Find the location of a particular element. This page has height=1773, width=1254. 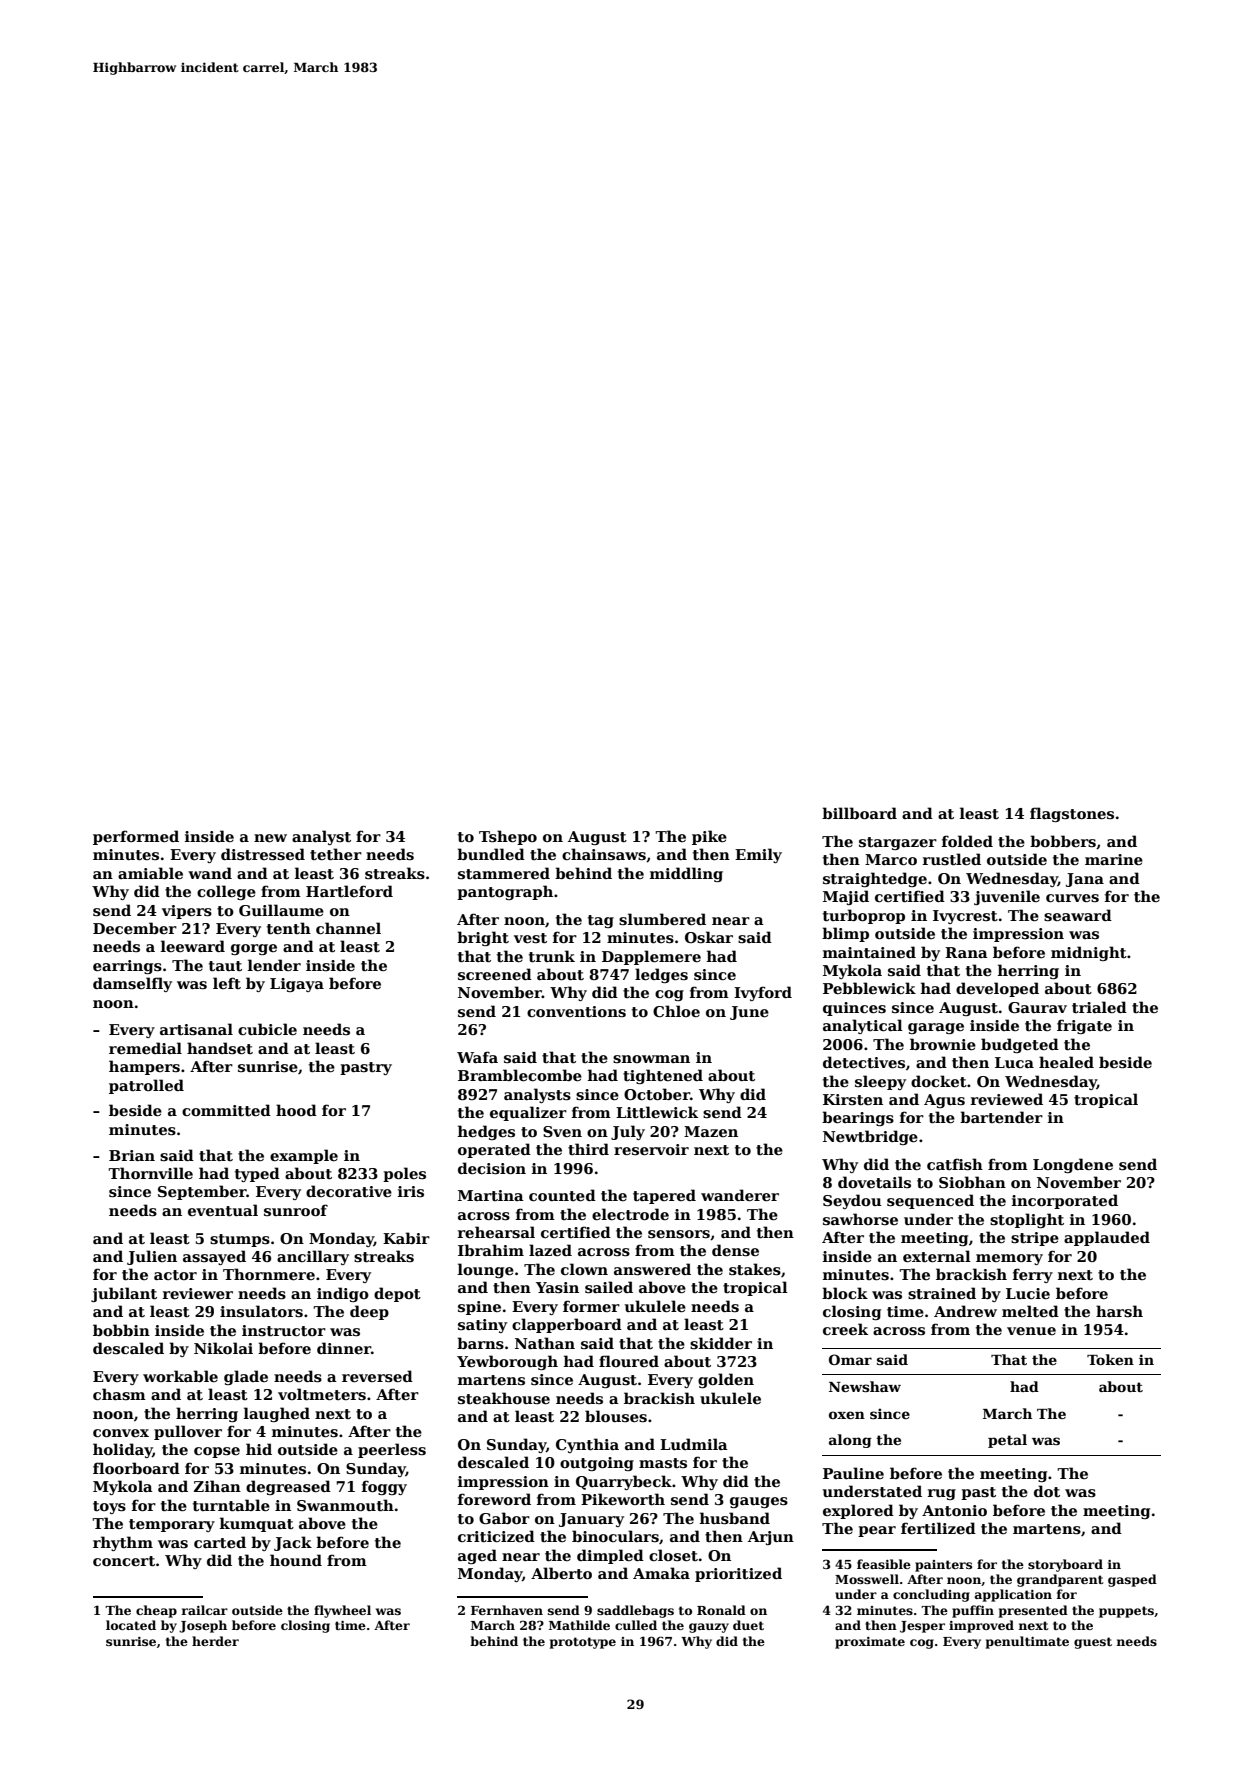

billboard is located at coordinates (859, 813).
